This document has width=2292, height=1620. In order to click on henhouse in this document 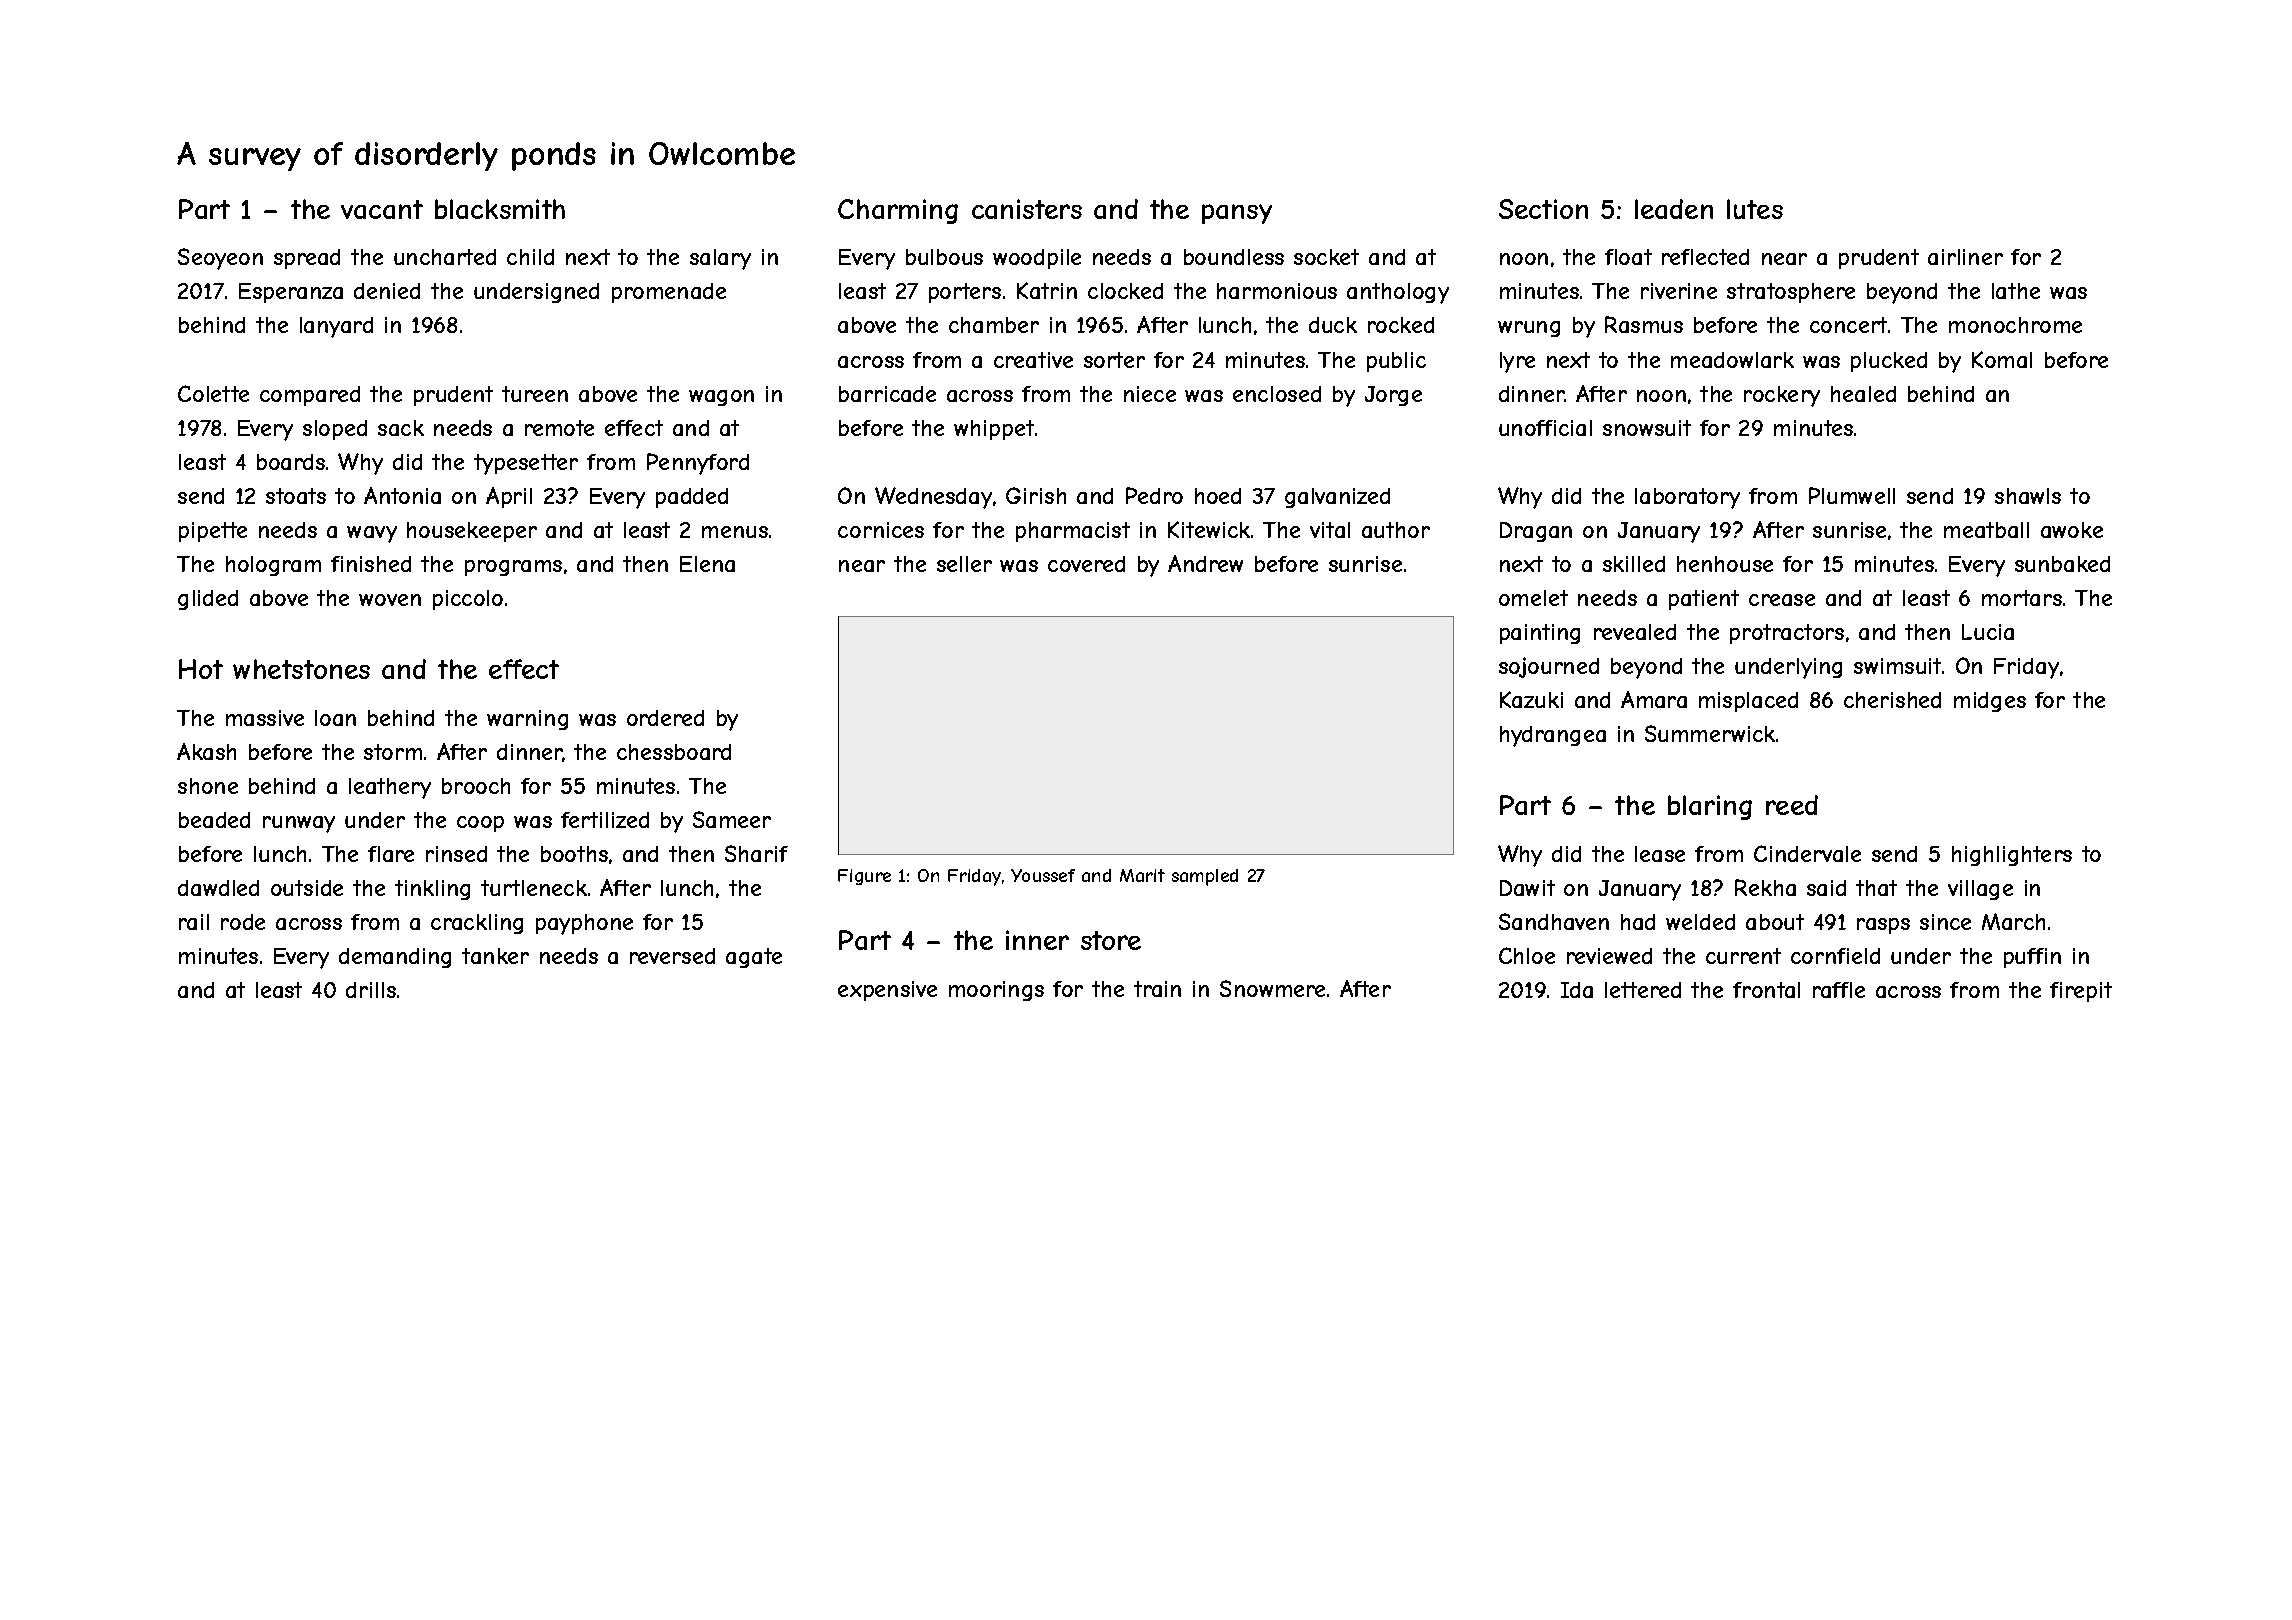, I will do `click(1725, 564)`.
